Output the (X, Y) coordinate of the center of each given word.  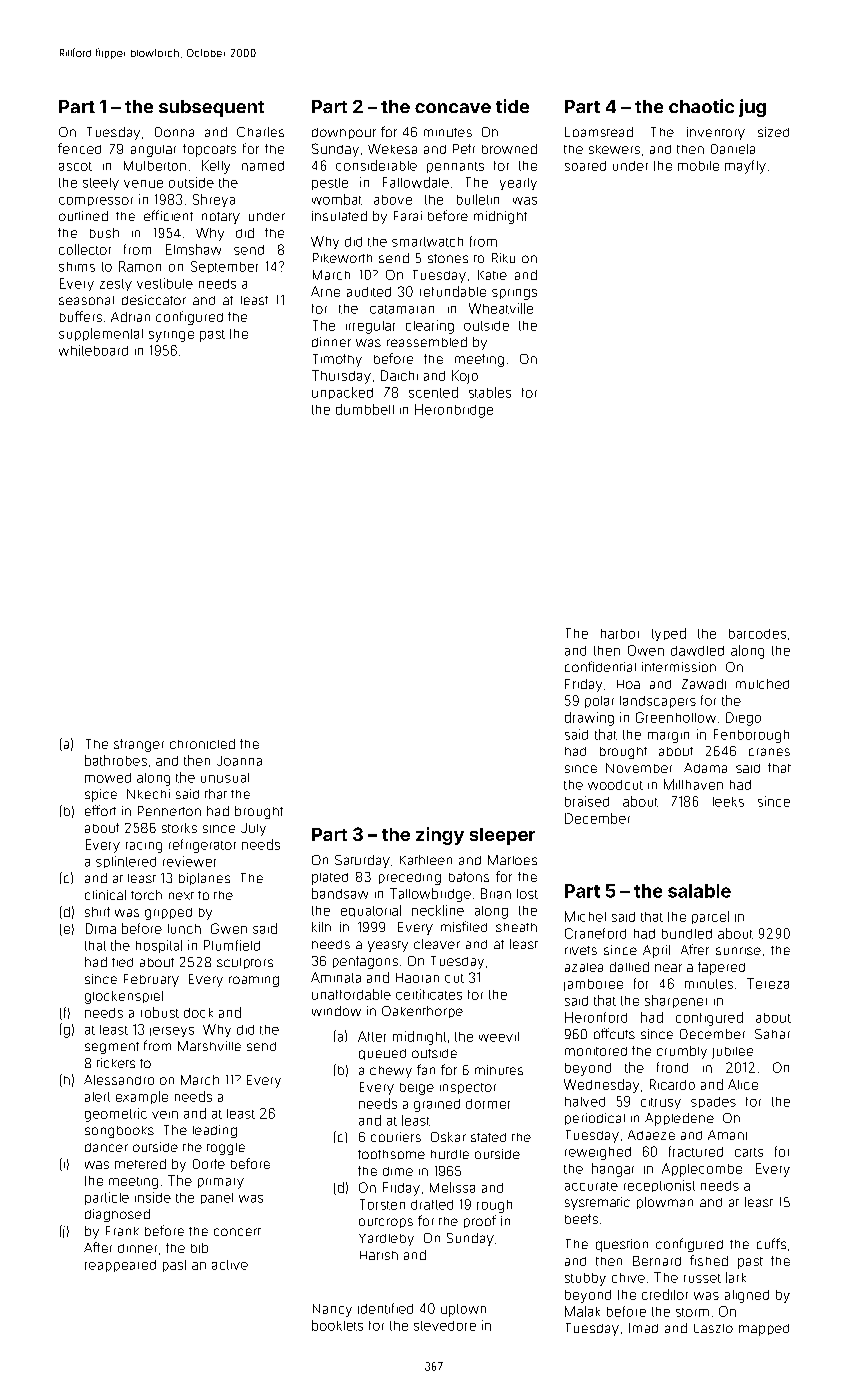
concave (453, 108)
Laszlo (713, 1328)
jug (752, 108)
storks (179, 828)
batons (469, 877)
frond (672, 1067)
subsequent (211, 108)
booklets (337, 1325)
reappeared (120, 1266)
